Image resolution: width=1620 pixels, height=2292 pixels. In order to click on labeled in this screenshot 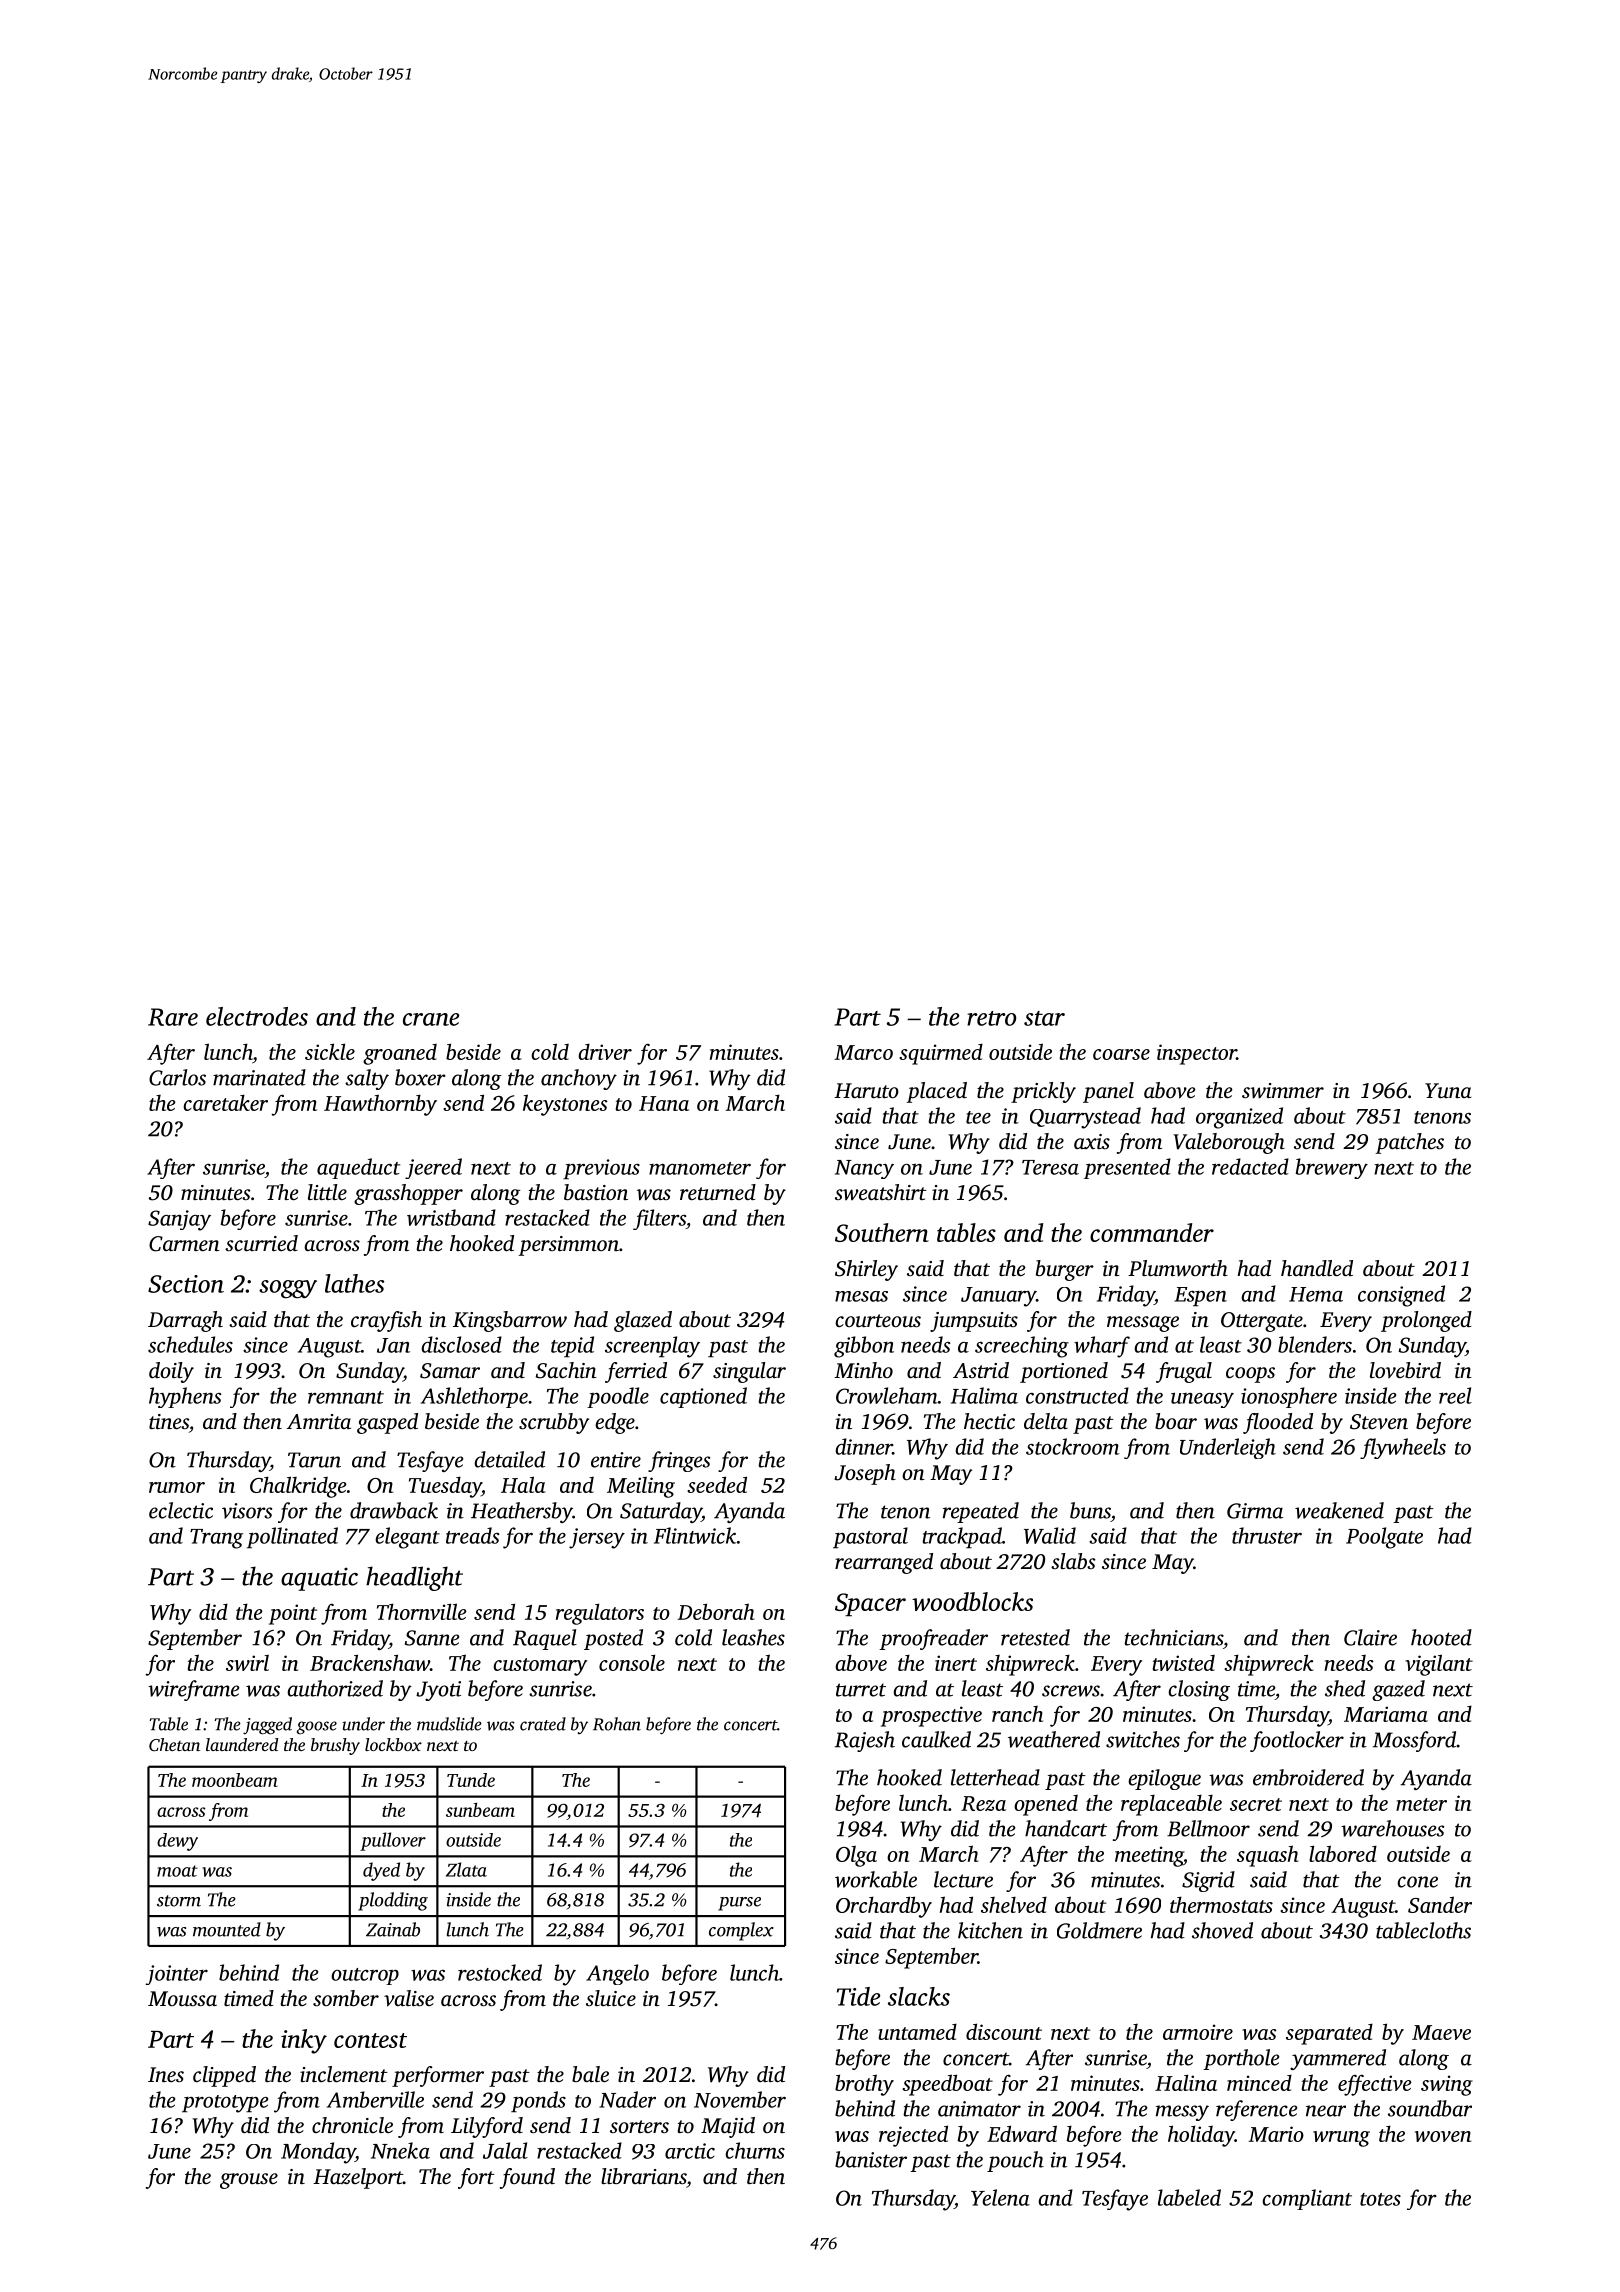, I will do `click(1189, 2197)`.
